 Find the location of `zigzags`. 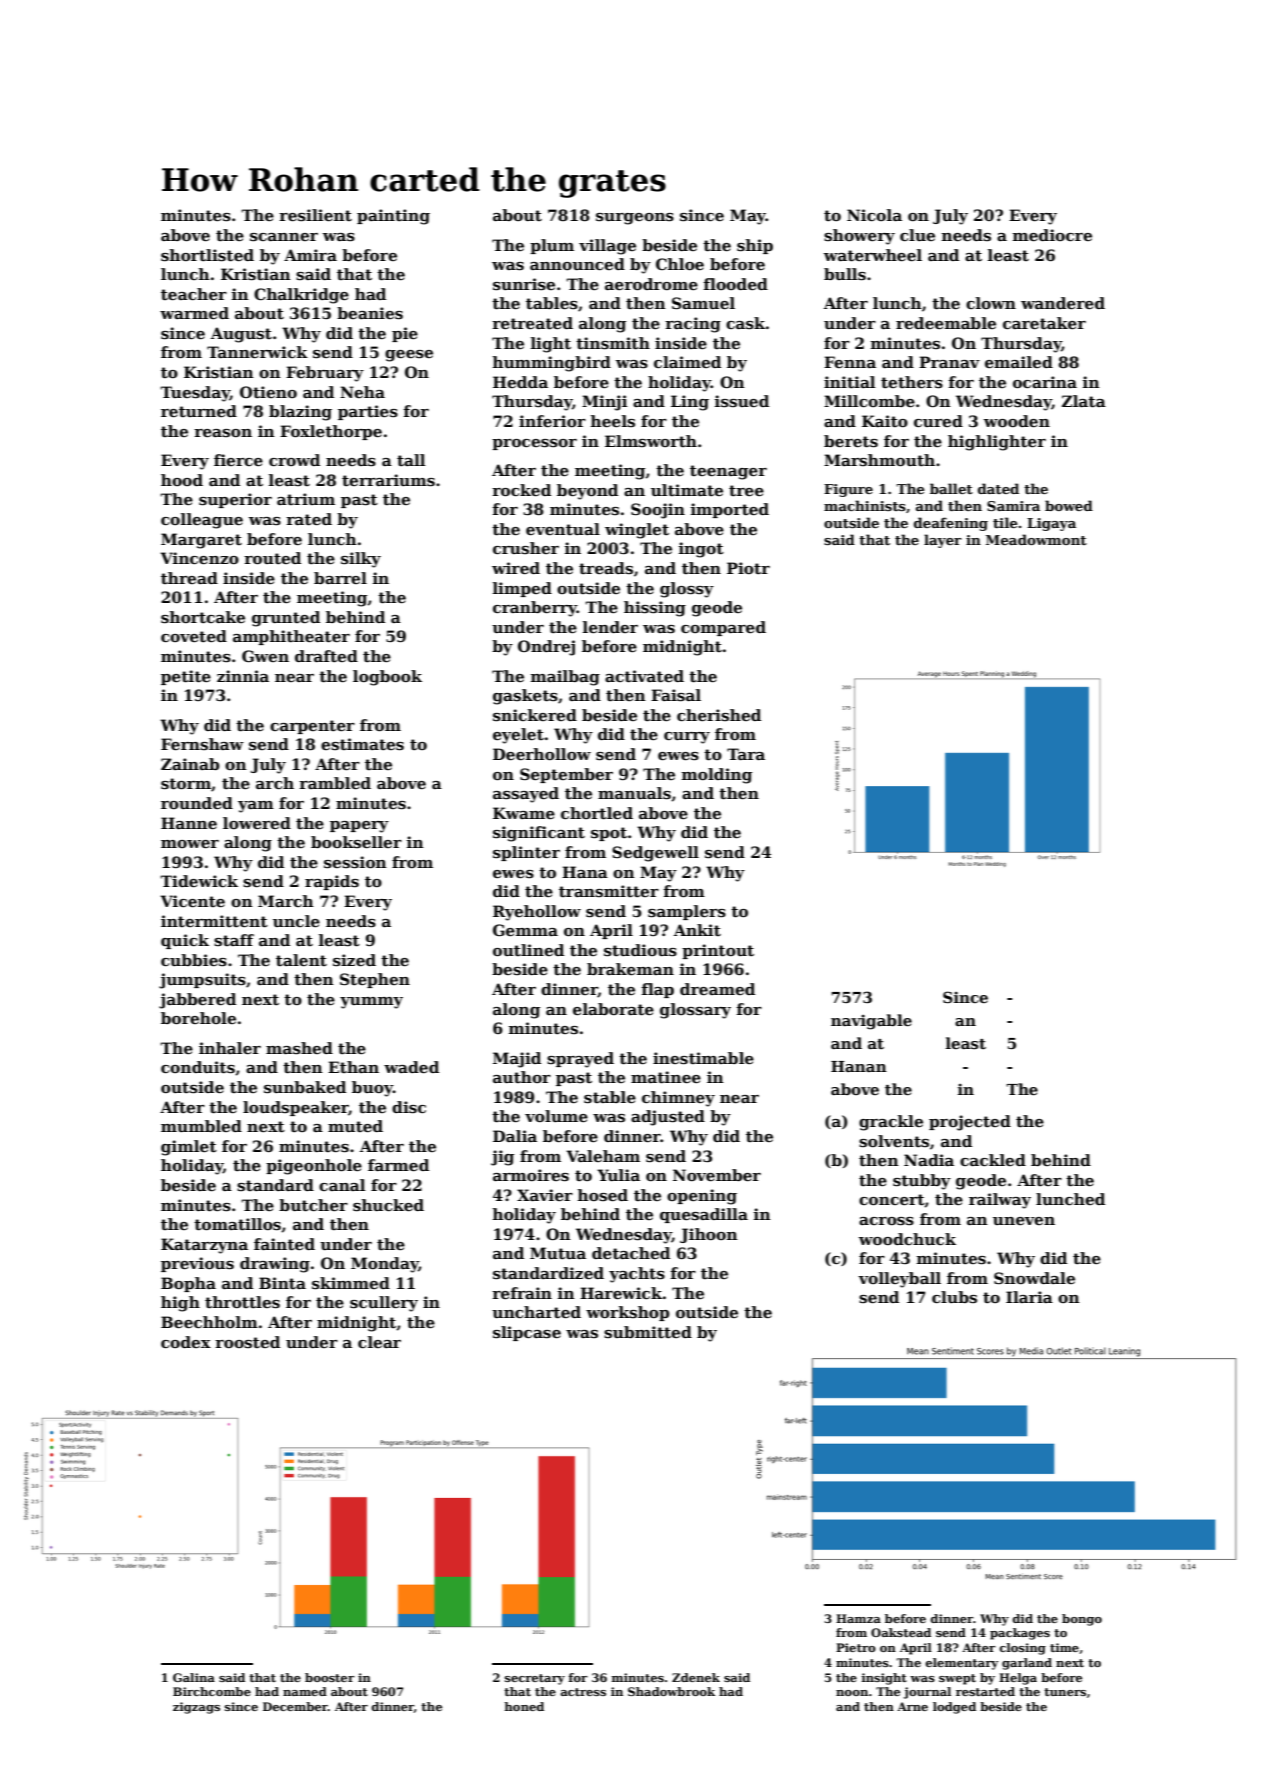

zigzags is located at coordinates (196, 1708).
